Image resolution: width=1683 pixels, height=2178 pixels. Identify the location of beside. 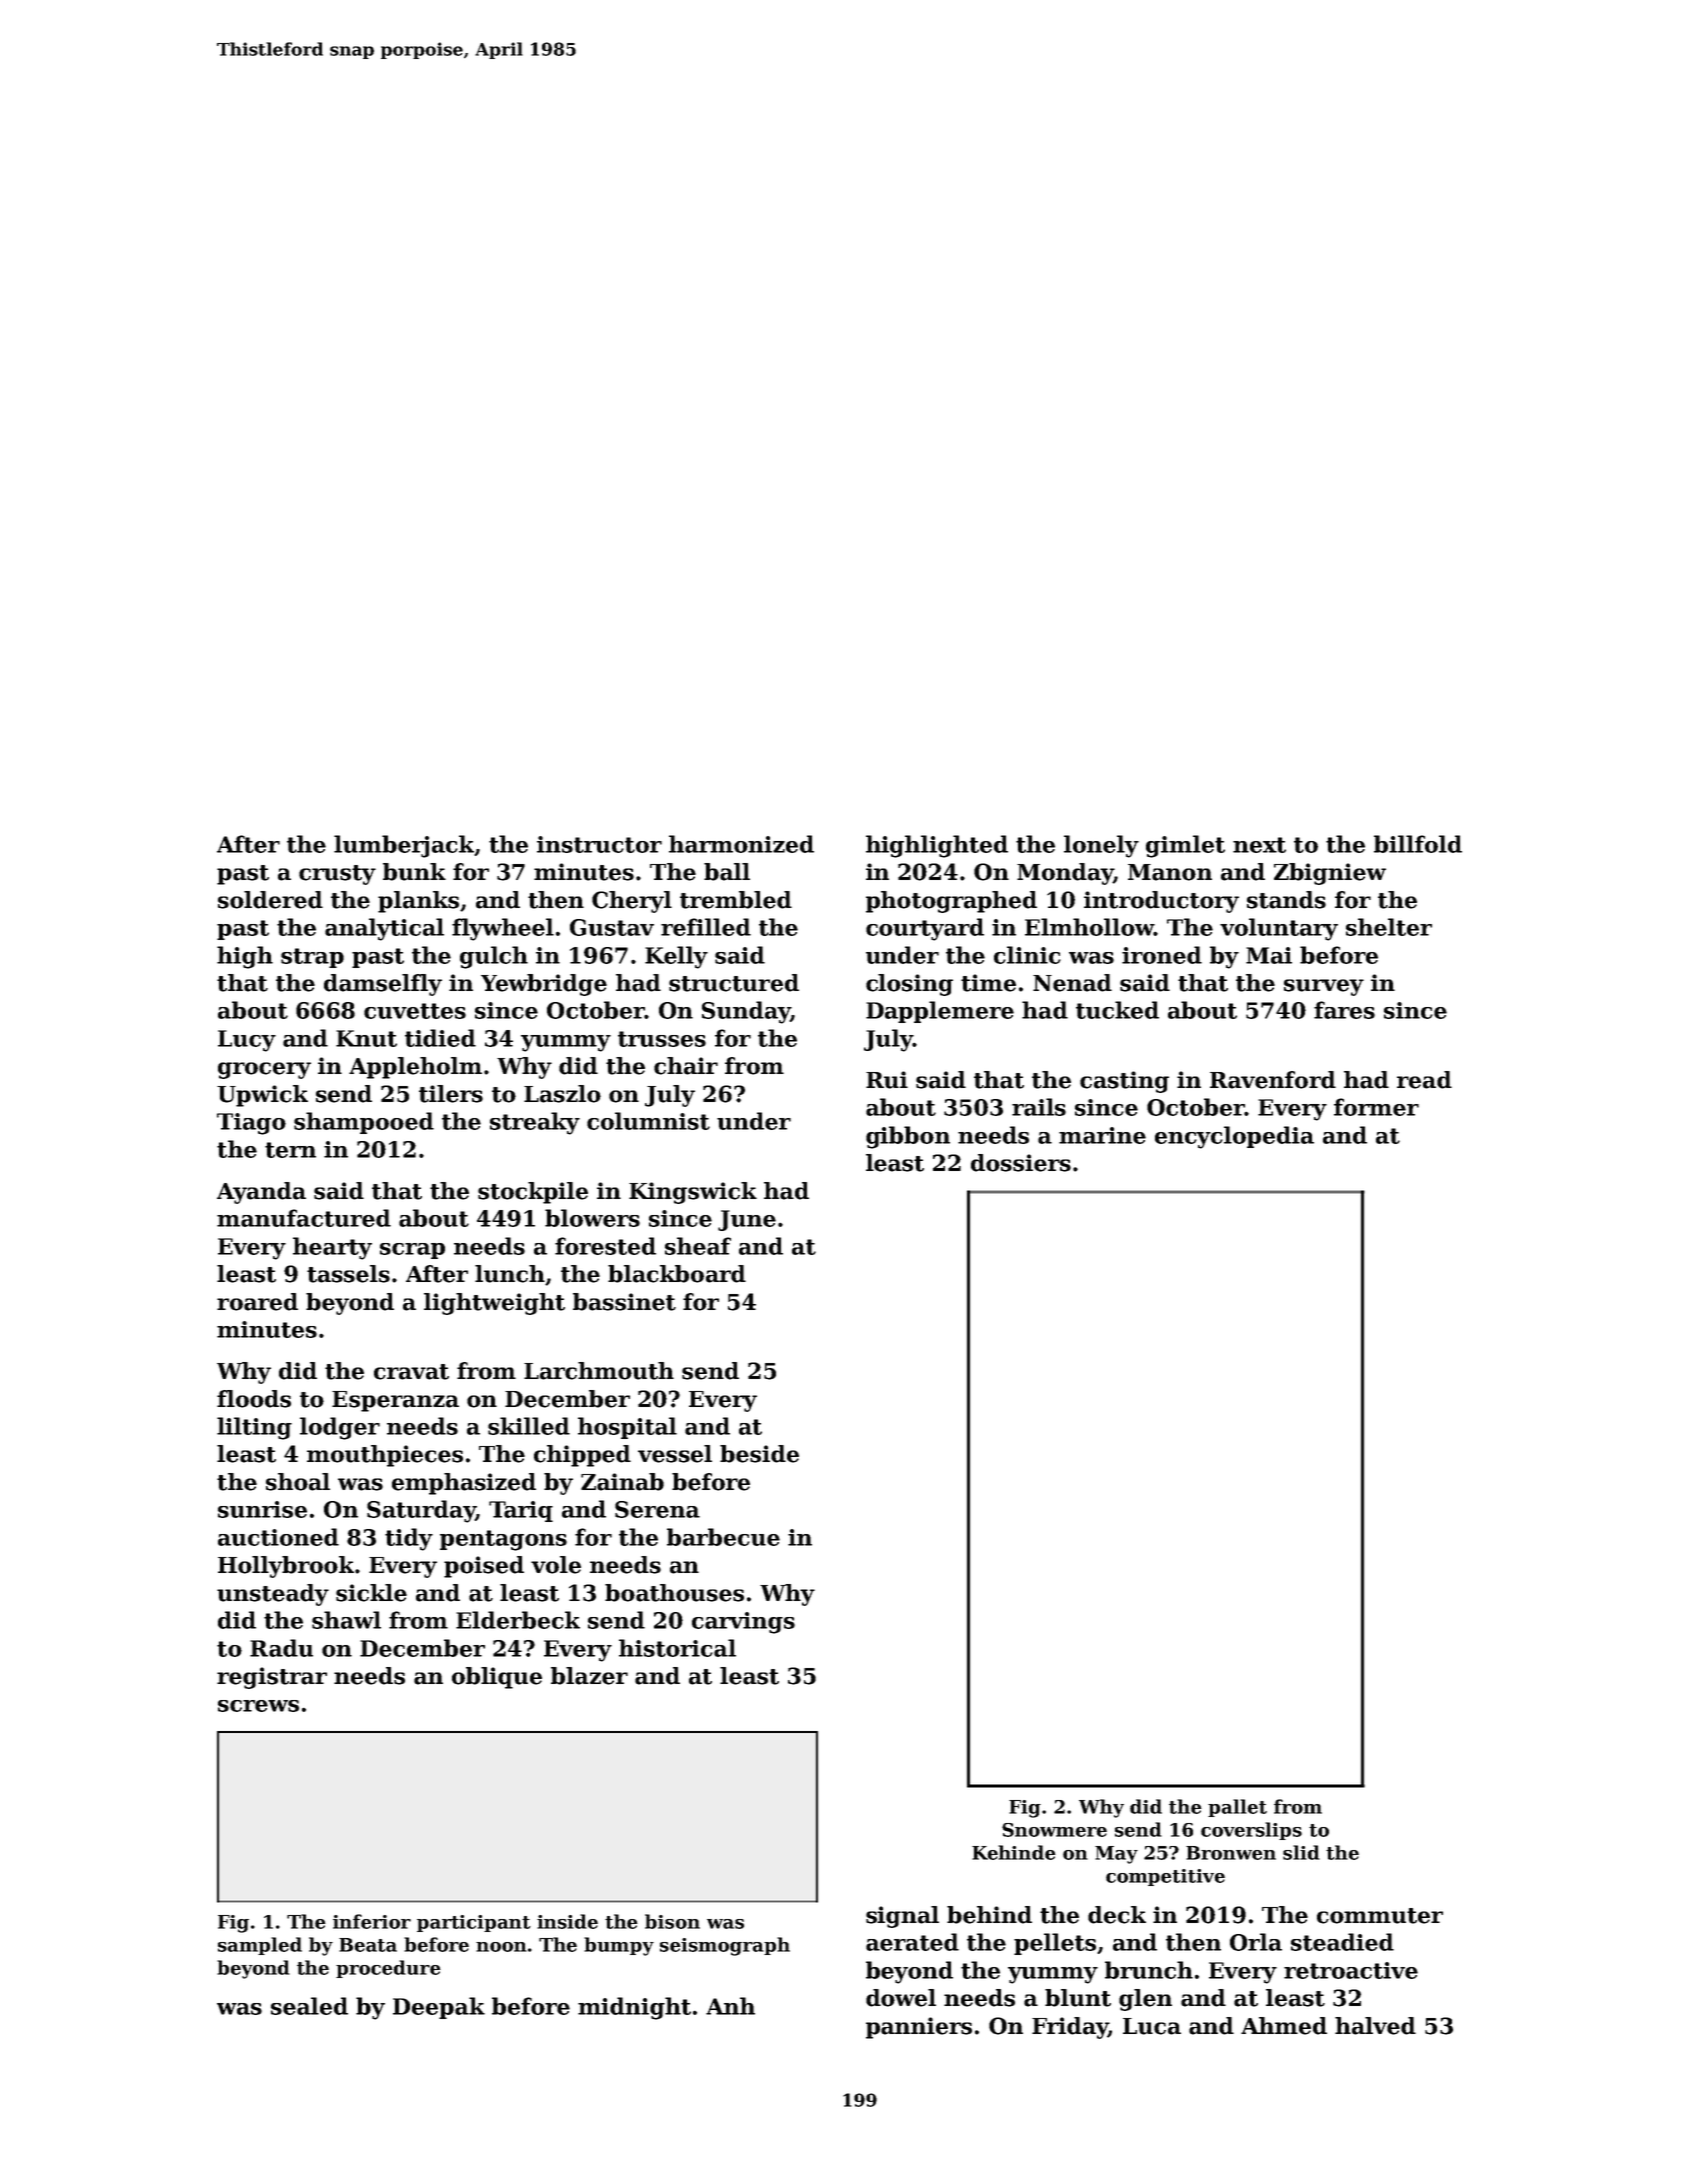
(759, 1454).
